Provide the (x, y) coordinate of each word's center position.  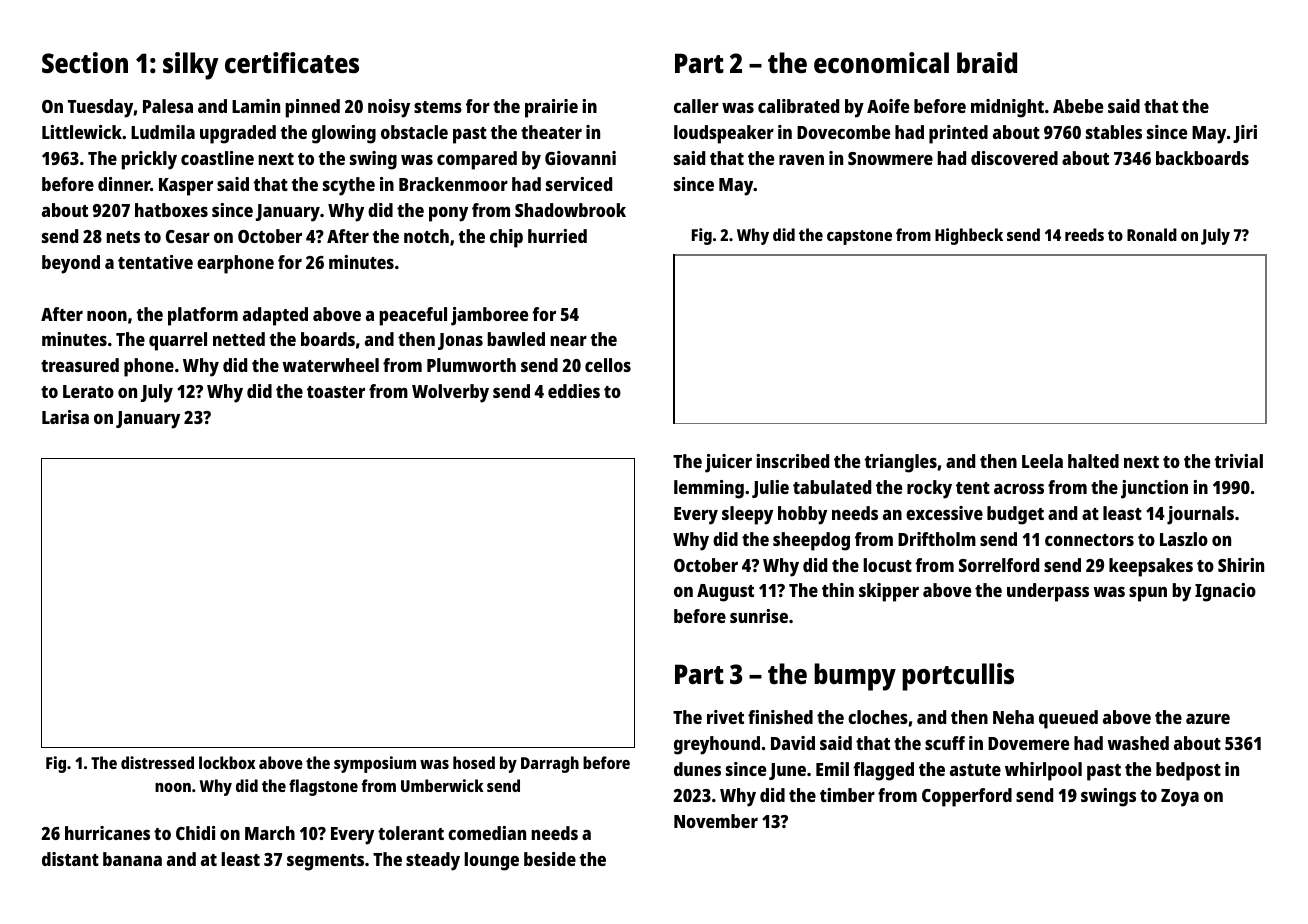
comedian (487, 833)
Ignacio (1225, 592)
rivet (725, 717)
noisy (389, 108)
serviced (579, 184)
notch (426, 236)
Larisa (65, 417)
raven (801, 160)
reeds (1084, 234)
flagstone (323, 787)
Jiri (1245, 134)
